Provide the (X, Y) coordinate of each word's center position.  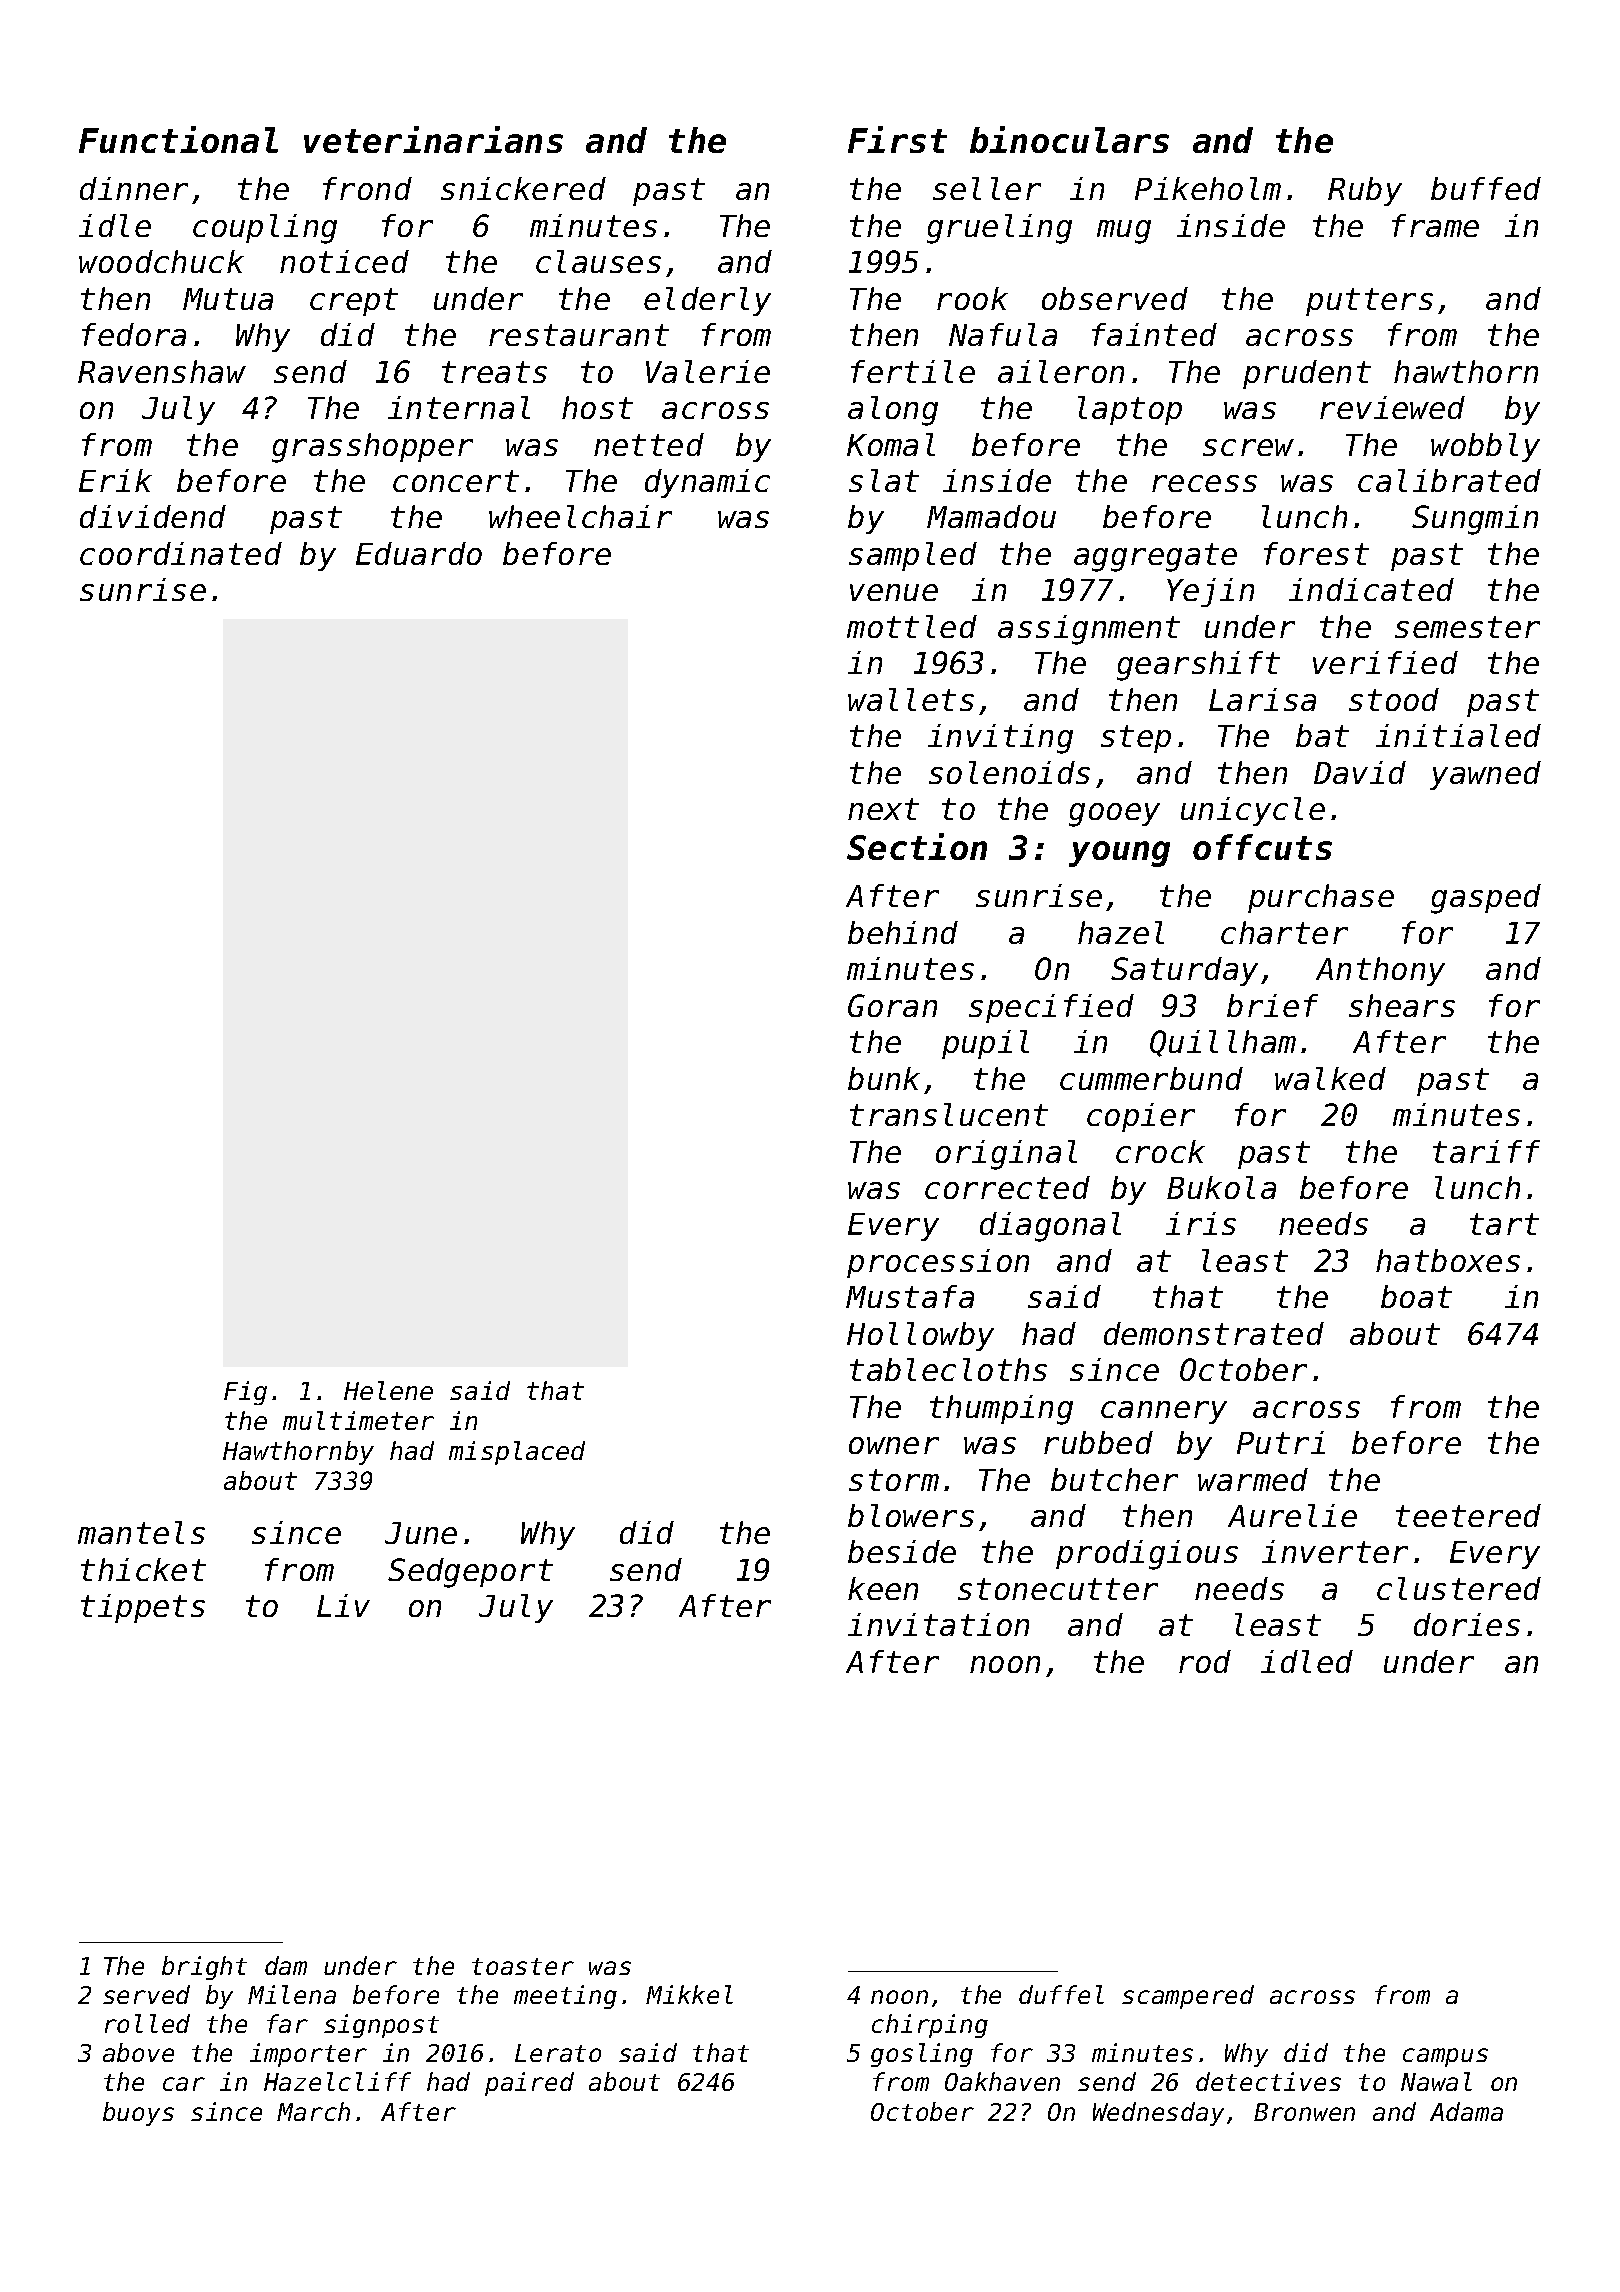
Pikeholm (1208, 188)
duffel (1061, 1994)
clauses (598, 261)
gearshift (1198, 666)
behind (903, 932)
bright (204, 1968)
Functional (178, 139)
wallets (911, 699)
